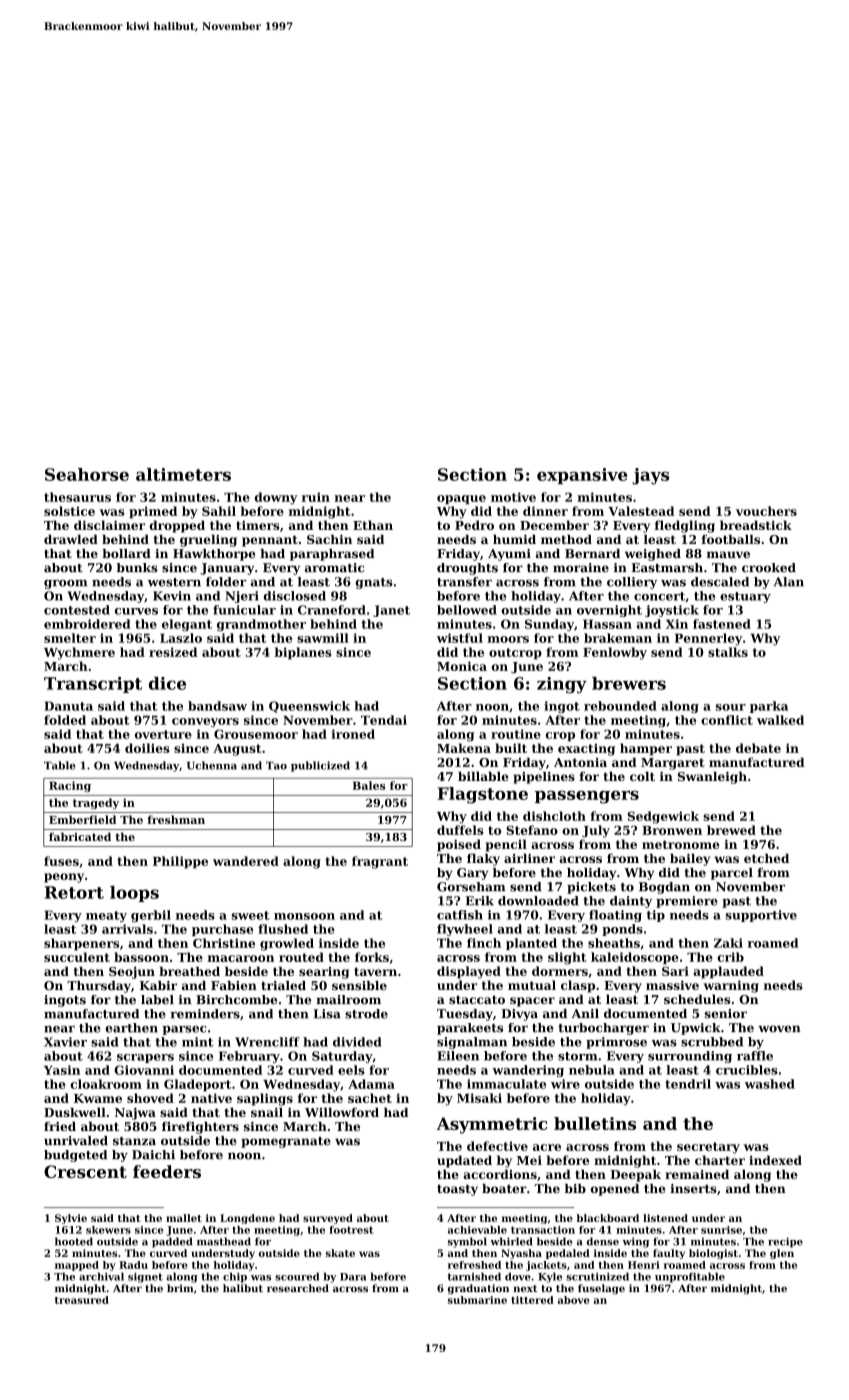  Describe the element at coordinates (565, 1084) in the screenshot. I see `wire` at that location.
